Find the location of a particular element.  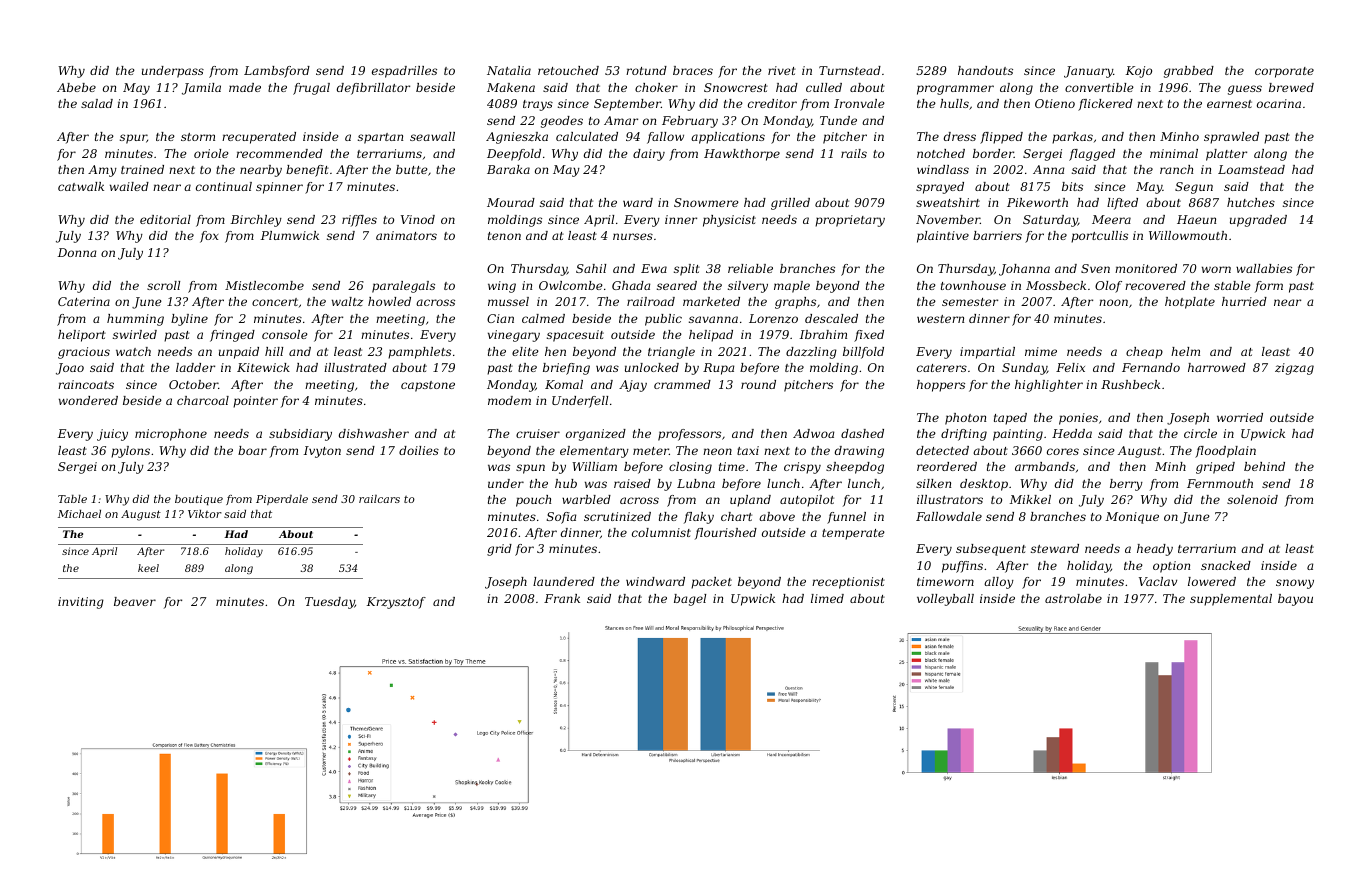

round is located at coordinates (758, 384).
